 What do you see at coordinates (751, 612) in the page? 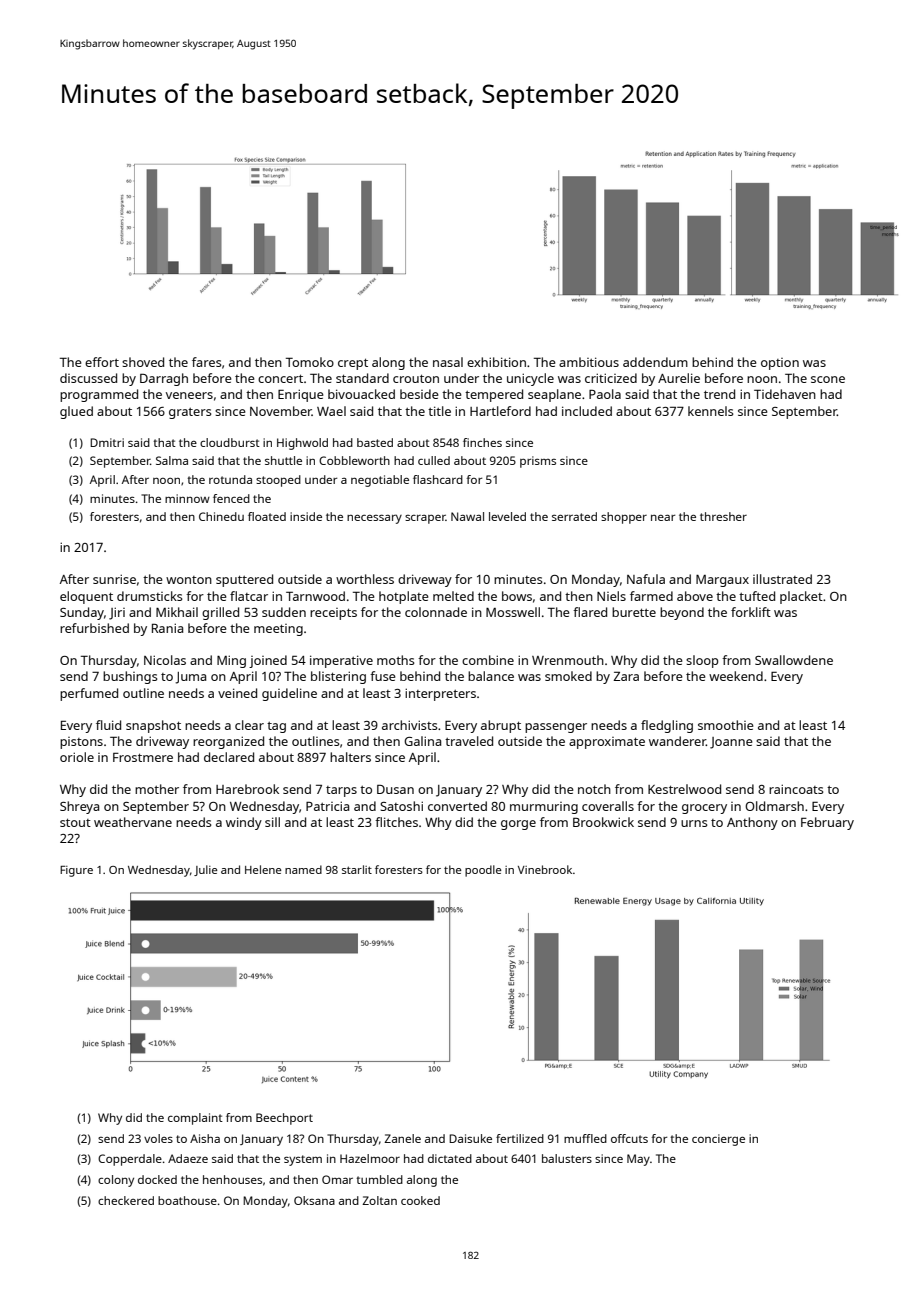
I see `forklift` at bounding box center [751, 612].
